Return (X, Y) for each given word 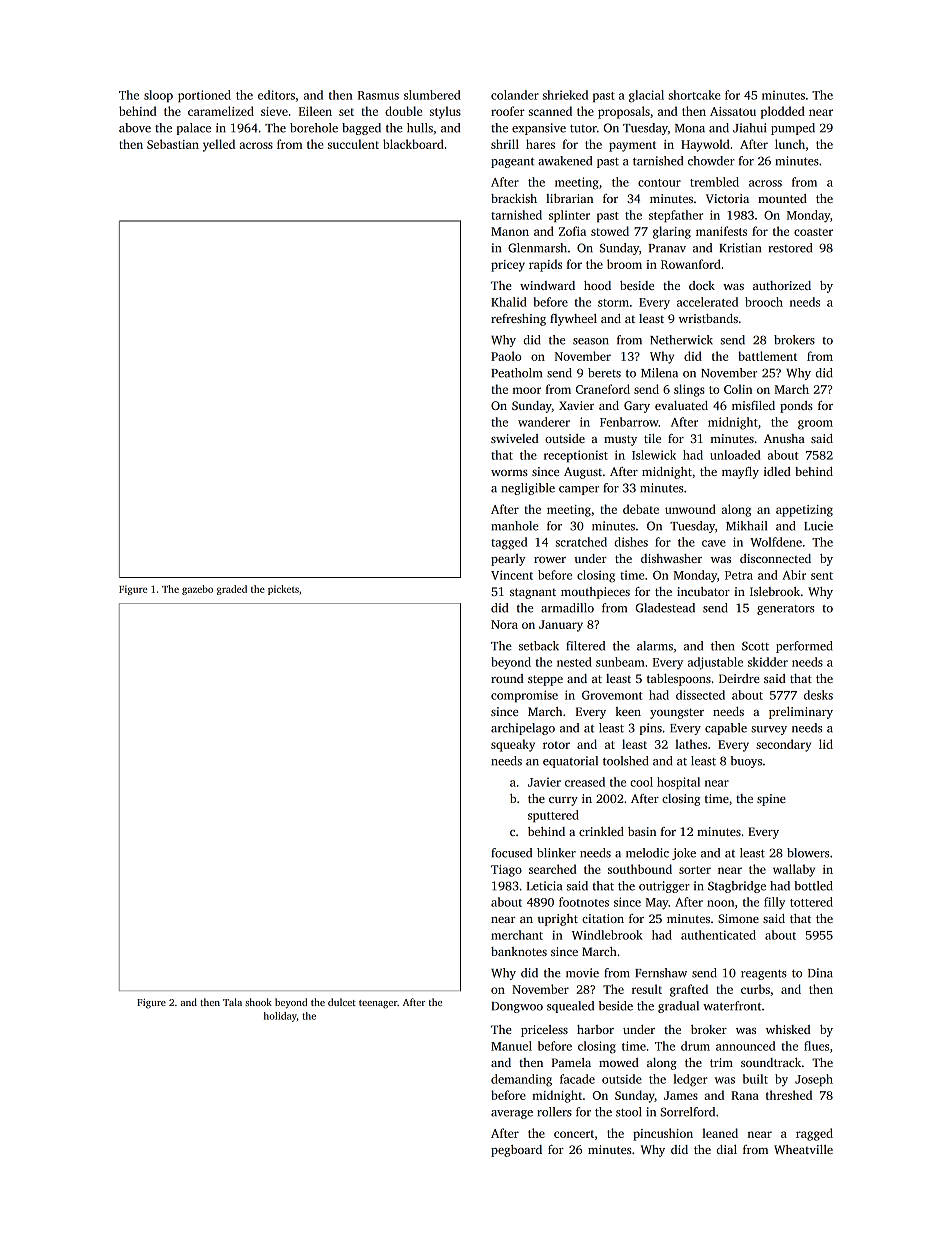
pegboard (516, 1151)
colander (515, 95)
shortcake (694, 95)
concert (574, 1134)
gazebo (197, 590)
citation (603, 918)
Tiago (506, 871)
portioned (204, 96)
